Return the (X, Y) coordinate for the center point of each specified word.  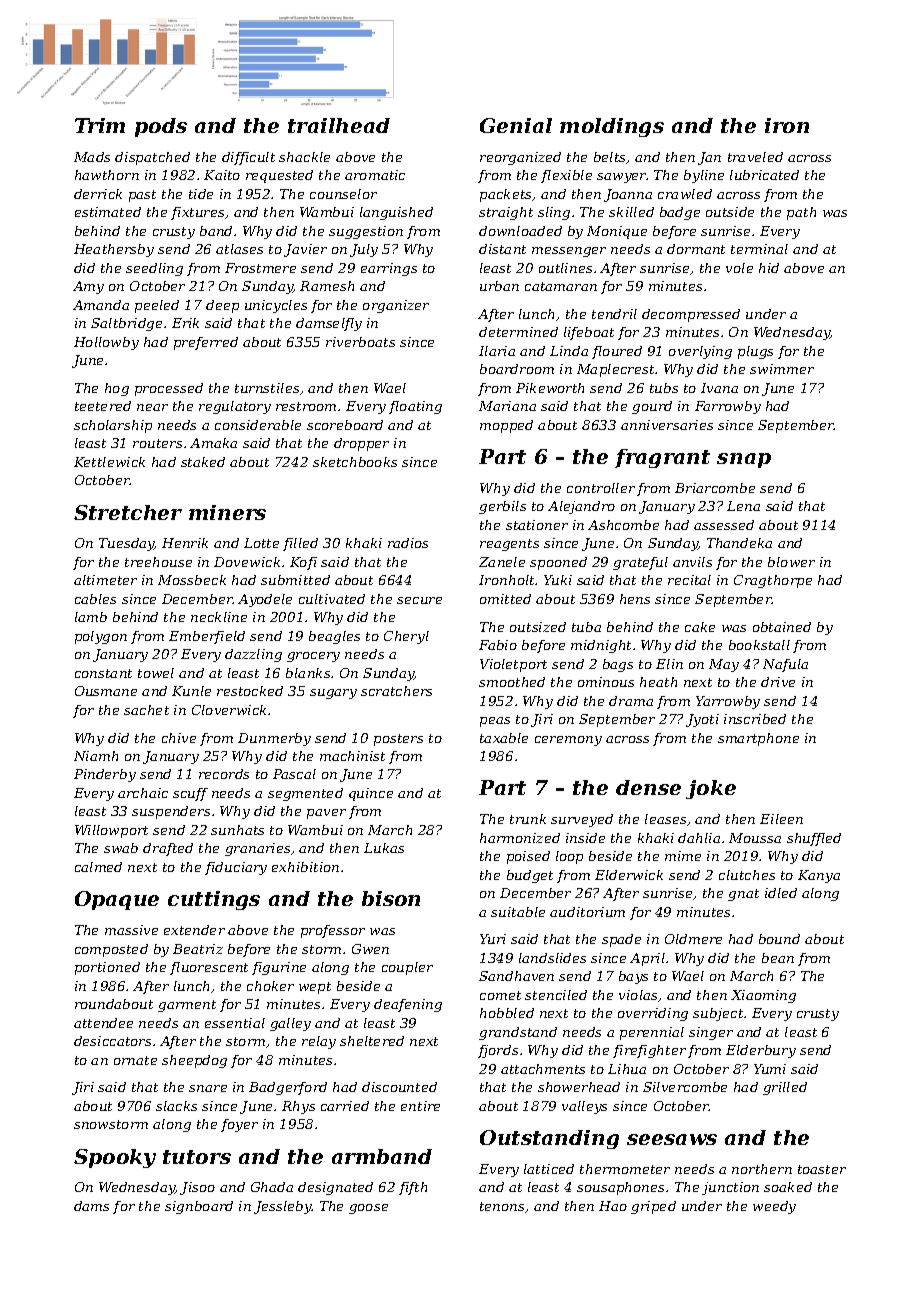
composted (111, 950)
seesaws (672, 1139)
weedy (774, 1207)
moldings (612, 127)
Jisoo (197, 1188)
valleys (584, 1107)
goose (368, 1209)
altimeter (105, 580)
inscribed (755, 719)
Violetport (513, 665)
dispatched (152, 158)
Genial (516, 125)
